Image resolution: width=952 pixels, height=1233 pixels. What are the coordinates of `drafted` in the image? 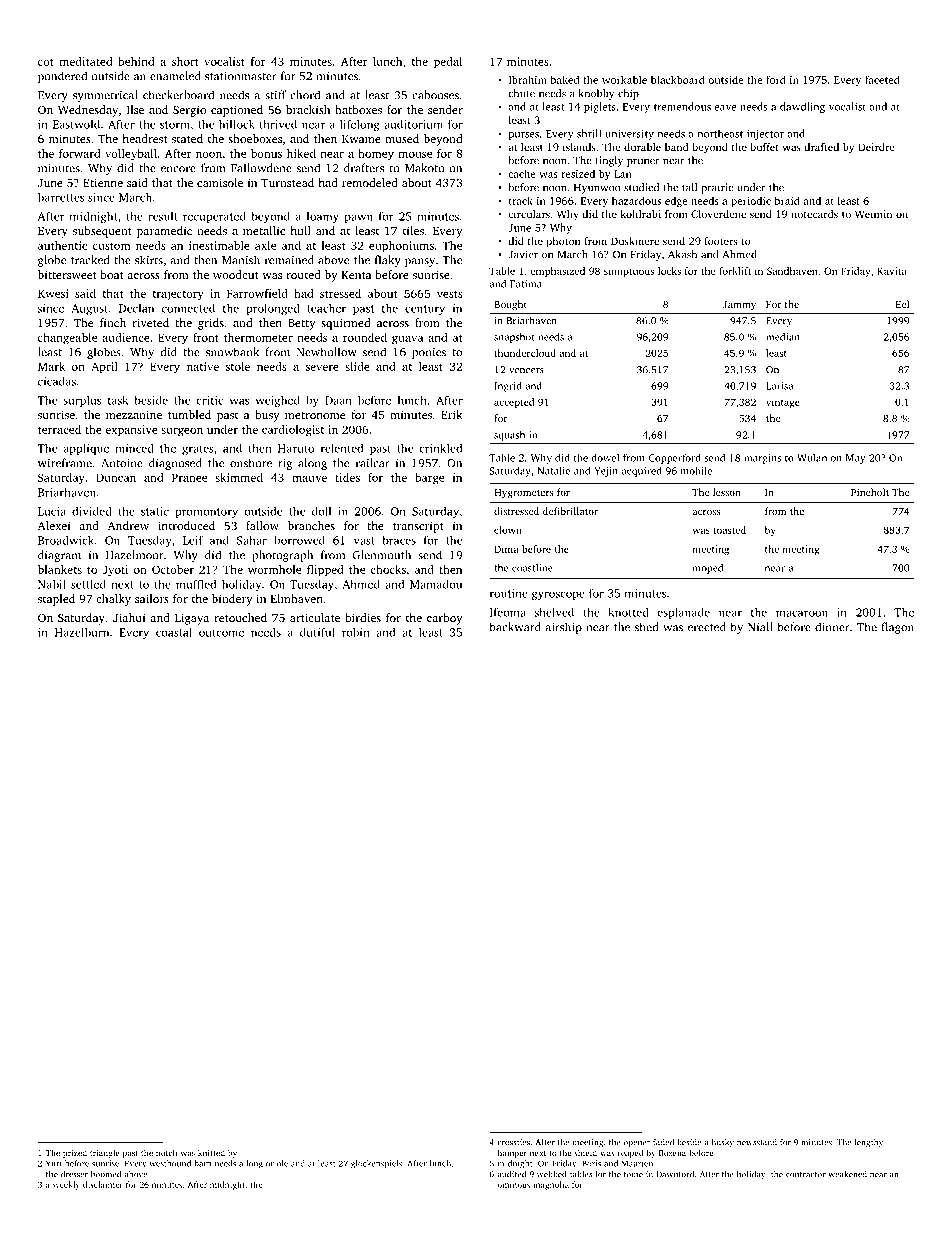 It's located at (821, 147).
